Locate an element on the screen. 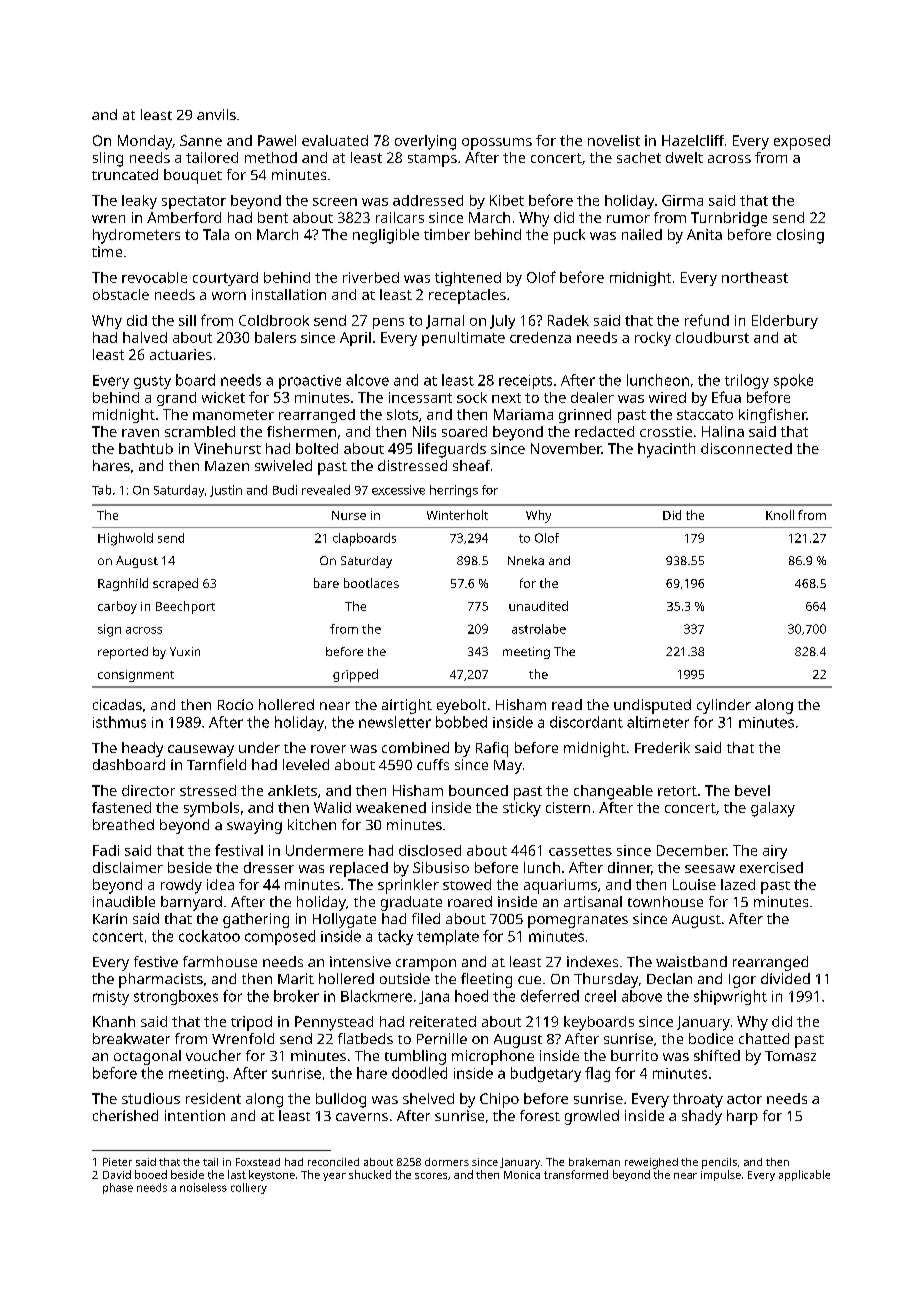 This screenshot has height=1308, width=924. actor is located at coordinates (744, 1099).
